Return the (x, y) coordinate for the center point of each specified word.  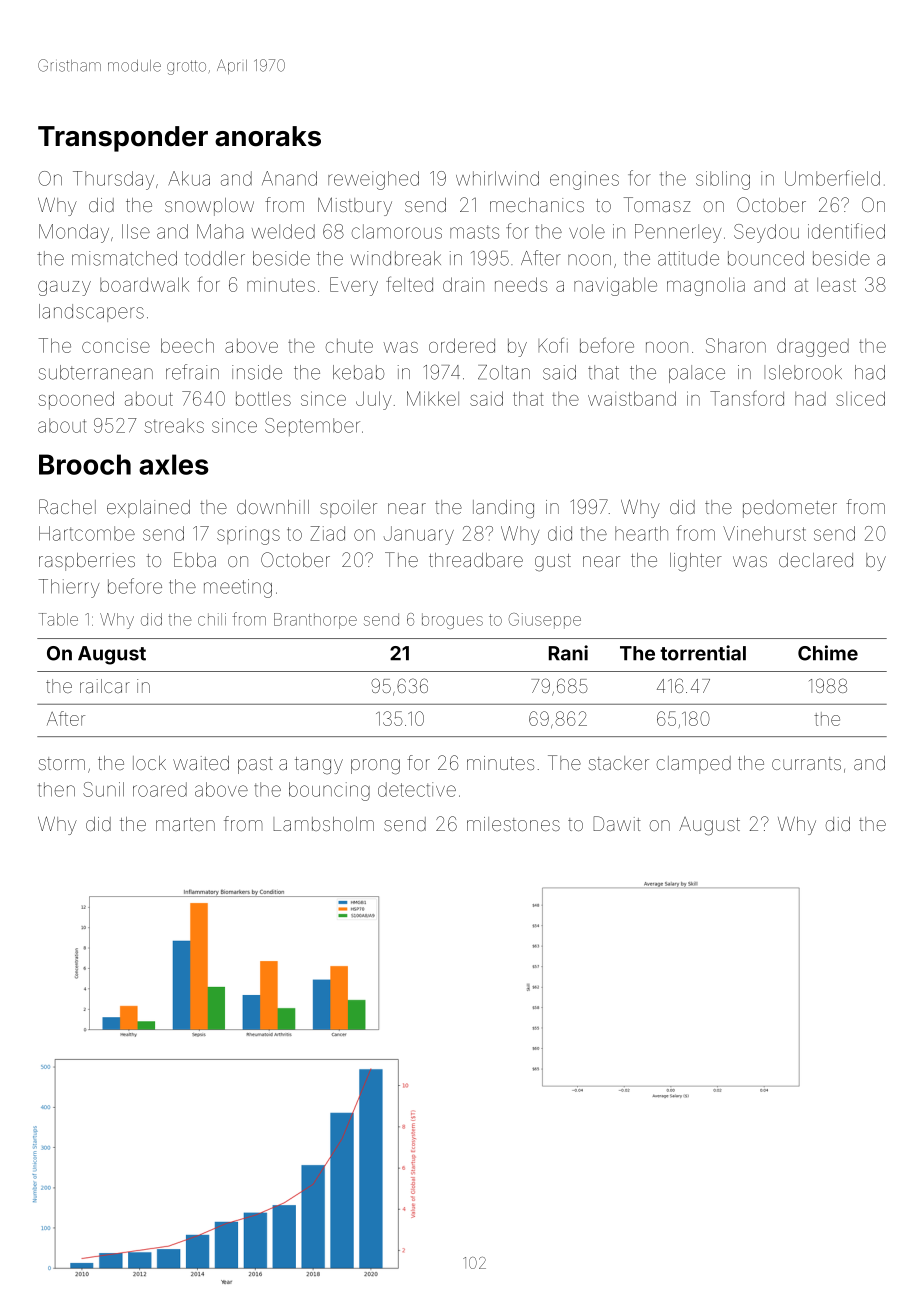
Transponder (123, 139)
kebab (358, 372)
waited (201, 763)
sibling (723, 180)
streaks (174, 425)
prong (375, 767)
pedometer (790, 509)
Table (58, 619)
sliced (860, 398)
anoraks (268, 136)
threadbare (476, 560)
